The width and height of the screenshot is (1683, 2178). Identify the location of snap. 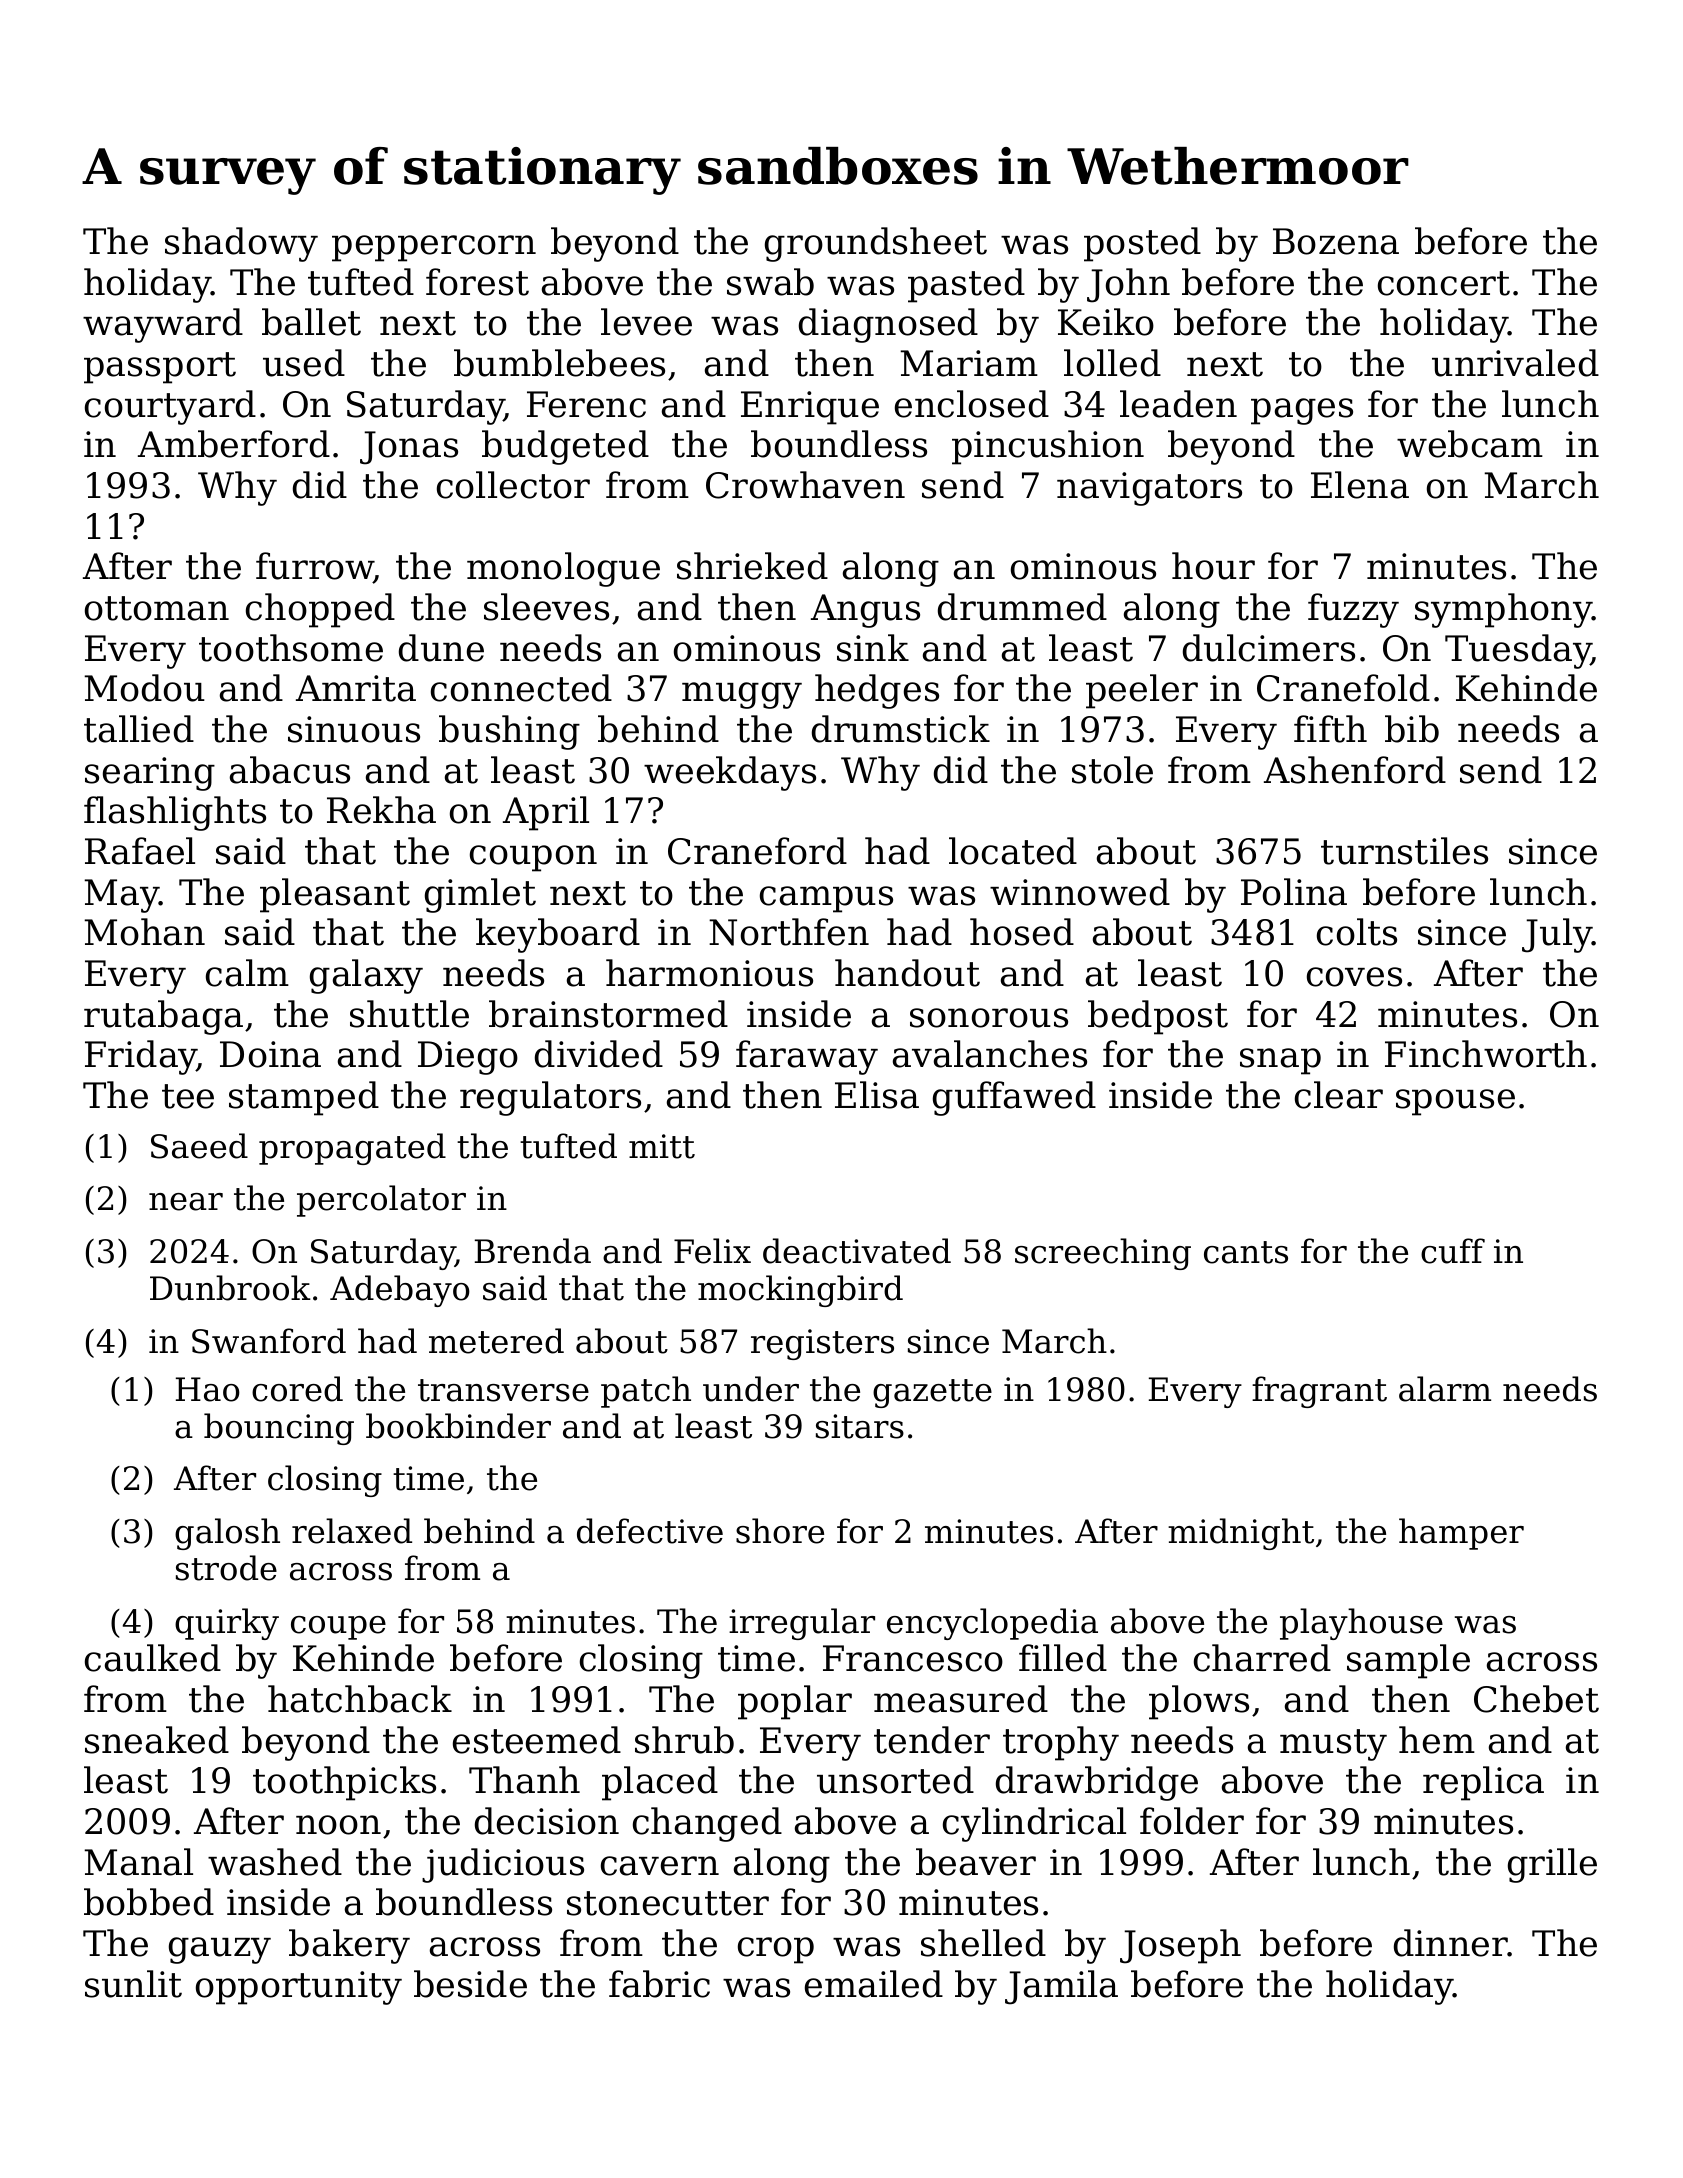
(1280, 1061).
